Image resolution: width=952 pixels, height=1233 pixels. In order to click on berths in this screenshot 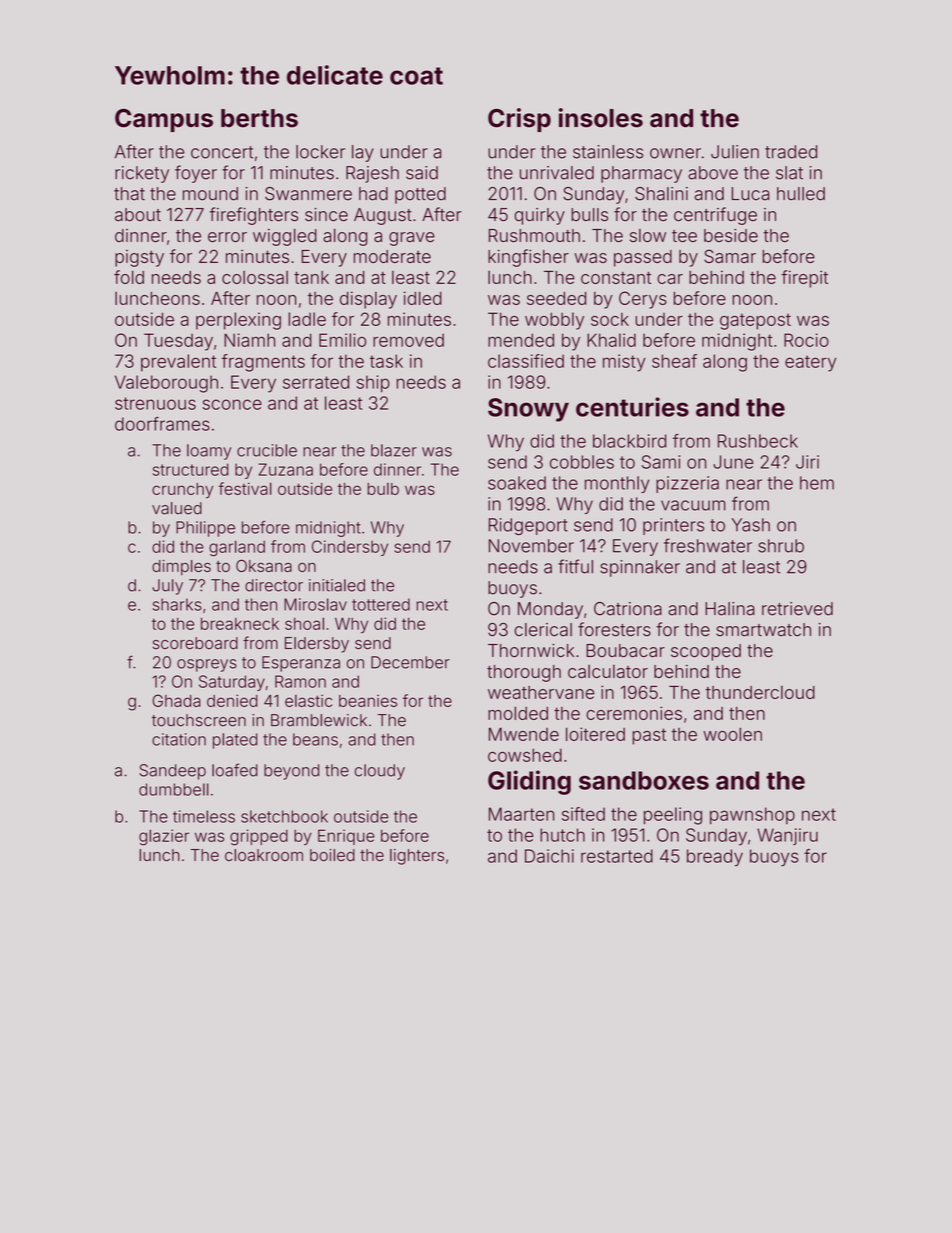, I will do `click(259, 118)`.
